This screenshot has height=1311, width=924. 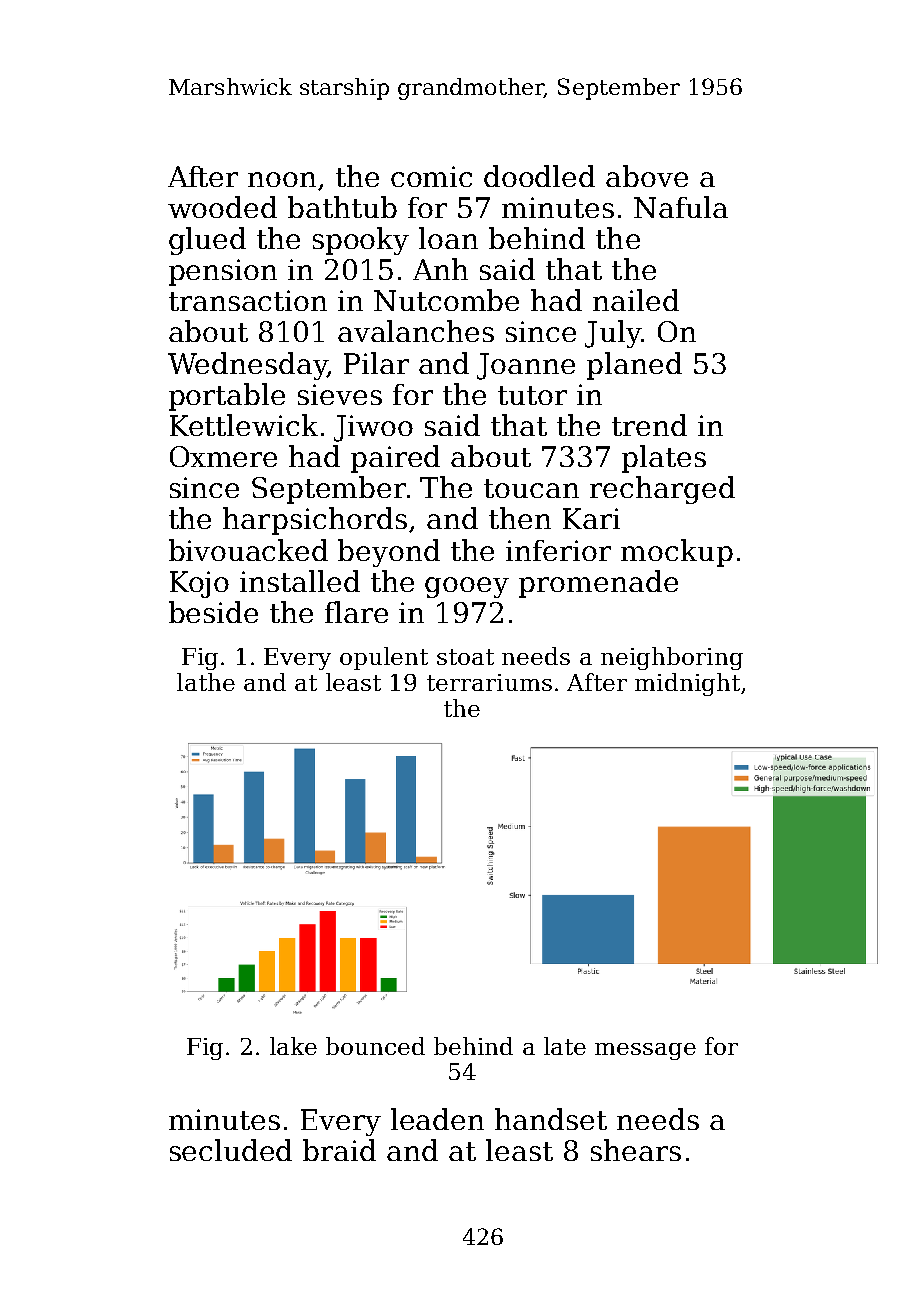 I want to click on Nafula, so click(x=681, y=207).
